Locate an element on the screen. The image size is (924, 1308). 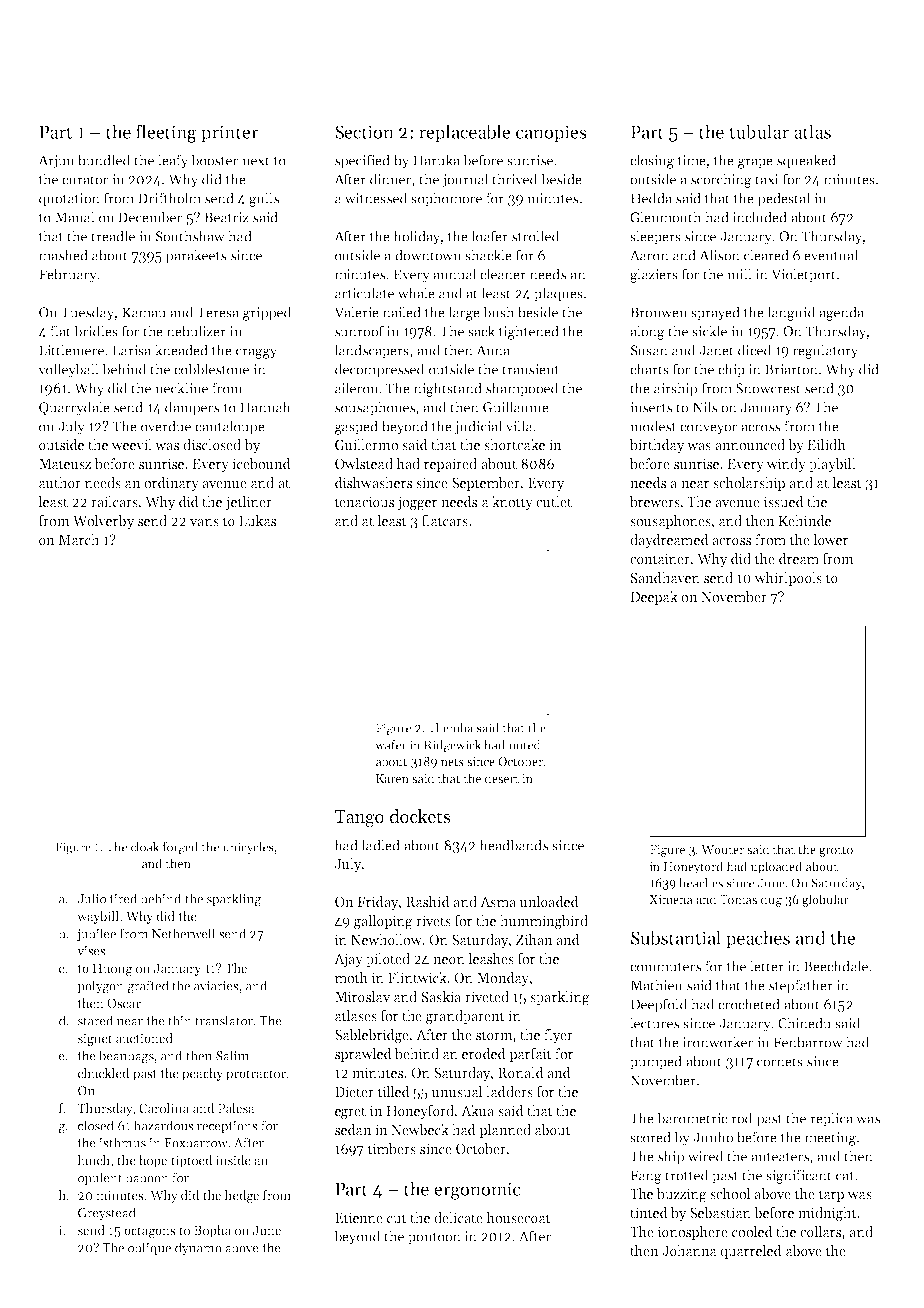
tubular is located at coordinates (759, 131).
